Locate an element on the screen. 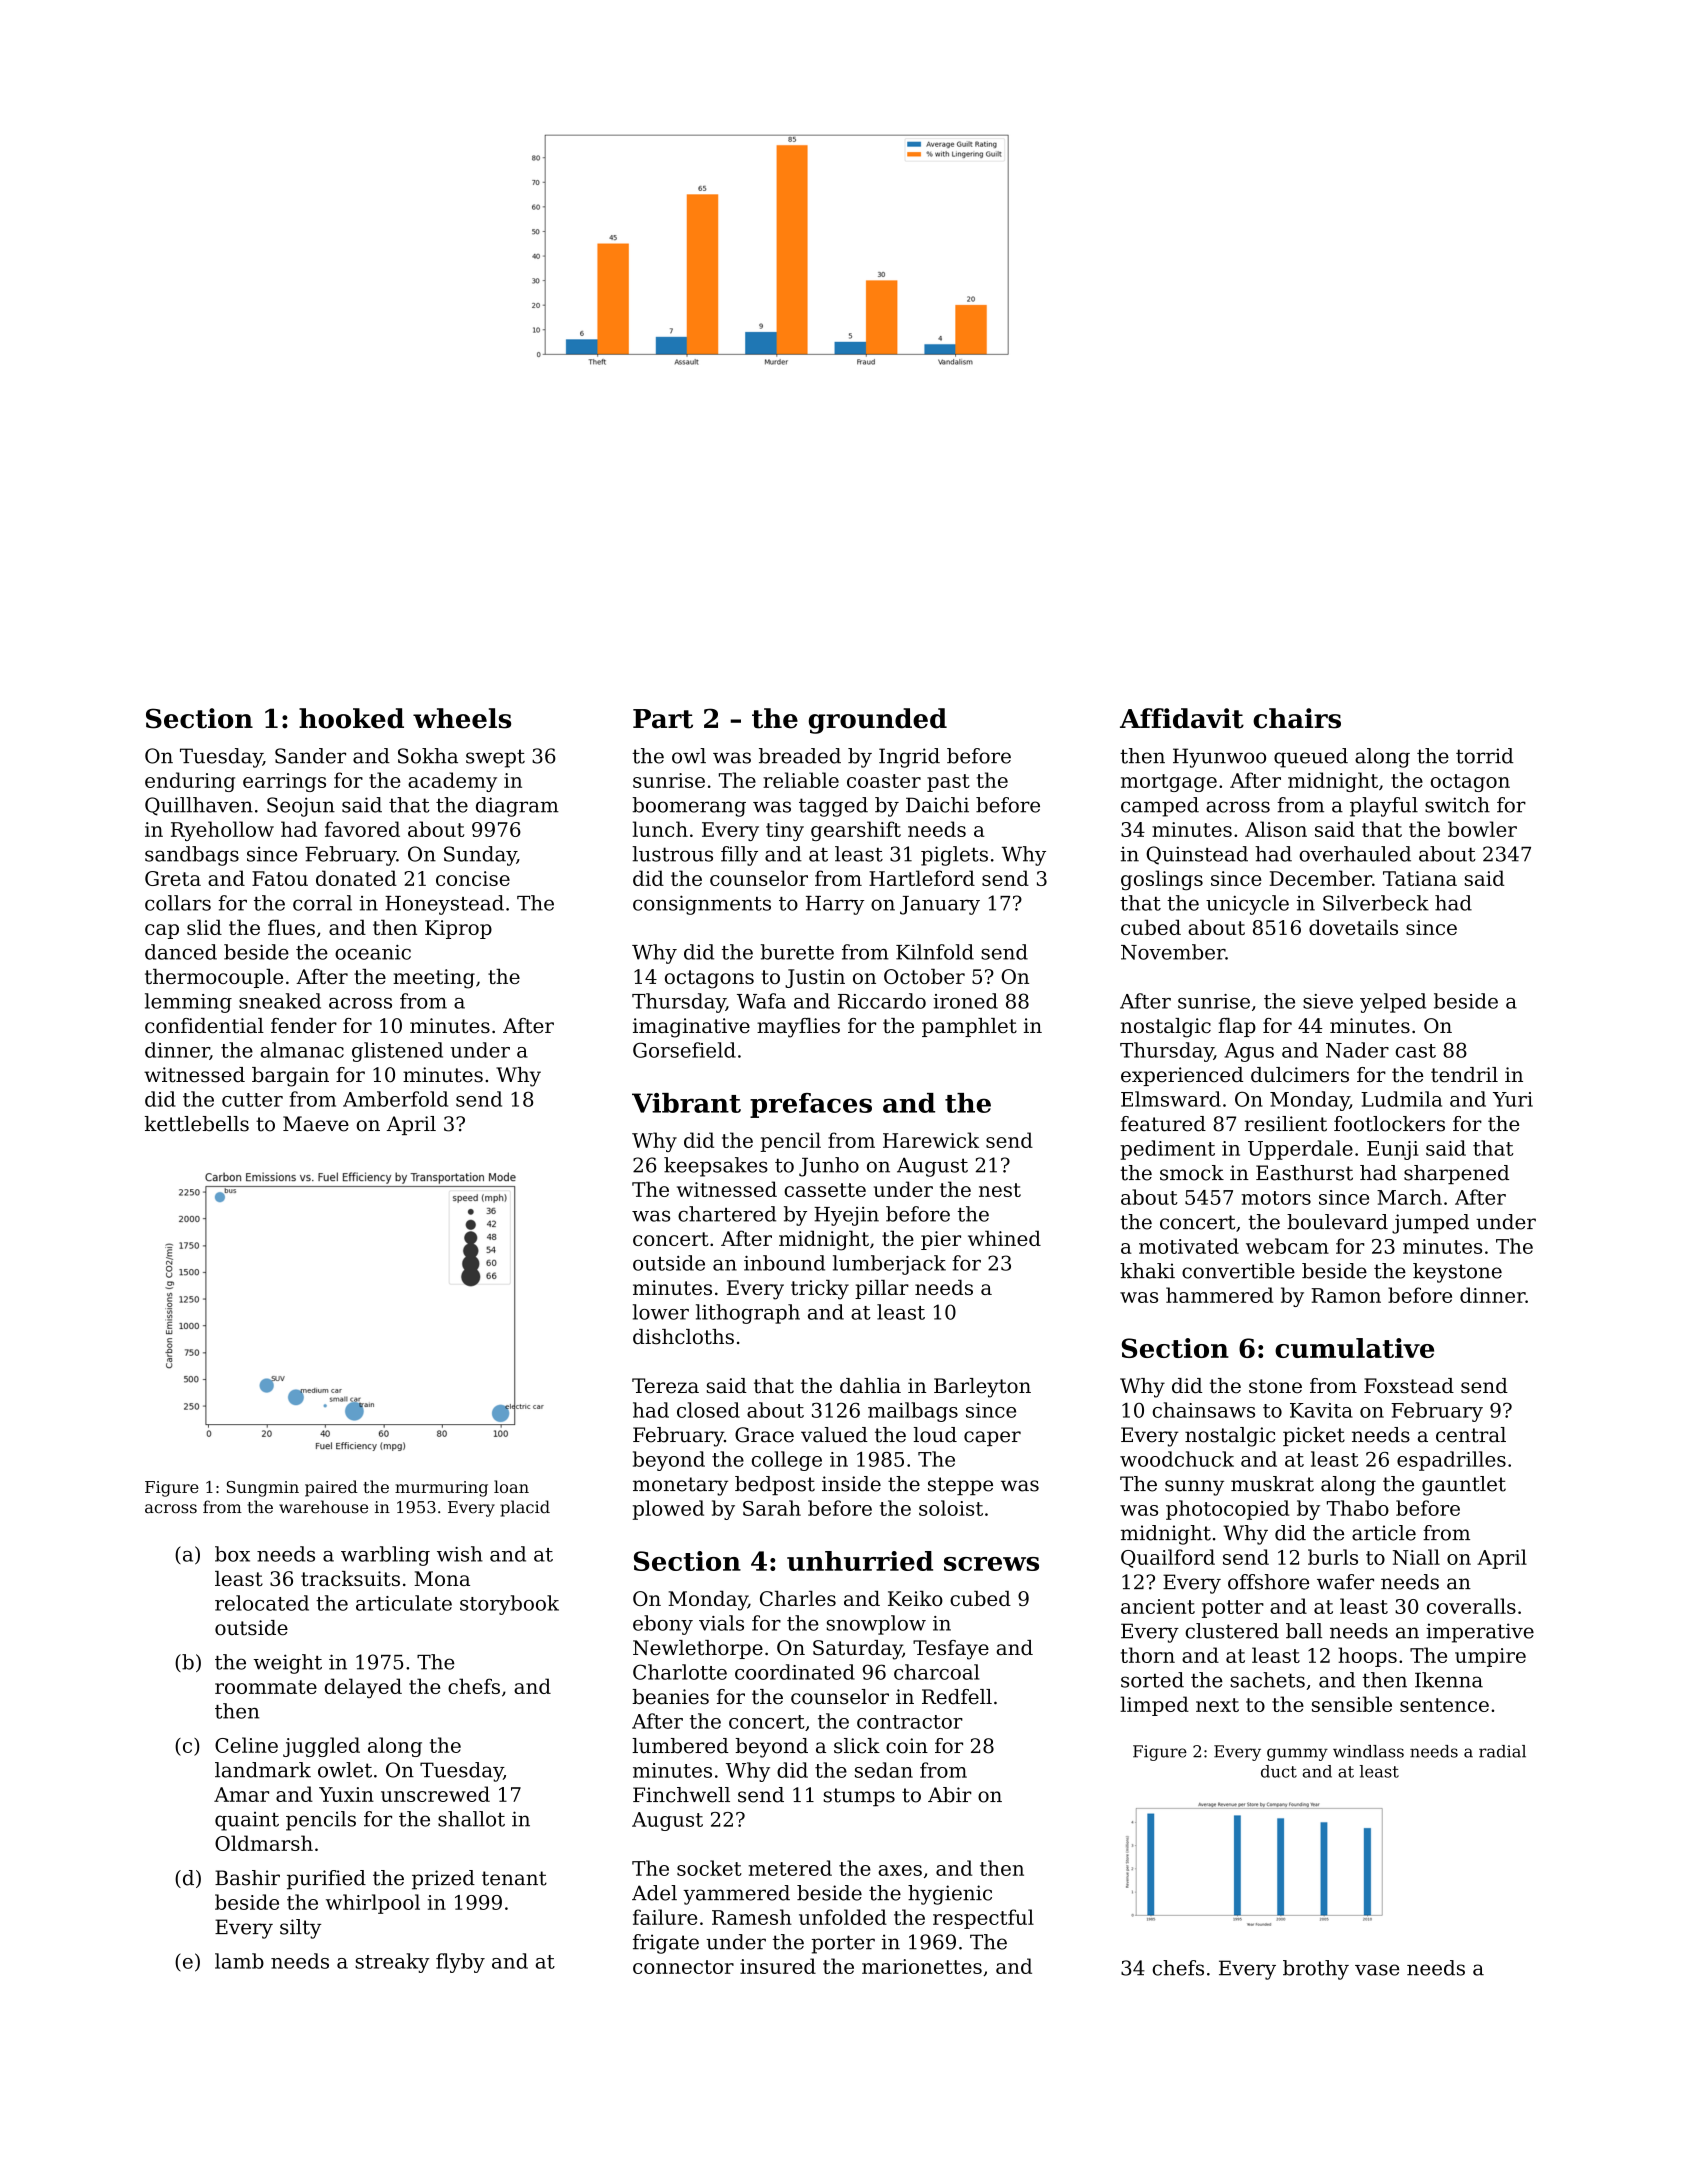  cumulative is located at coordinates (1354, 1348).
